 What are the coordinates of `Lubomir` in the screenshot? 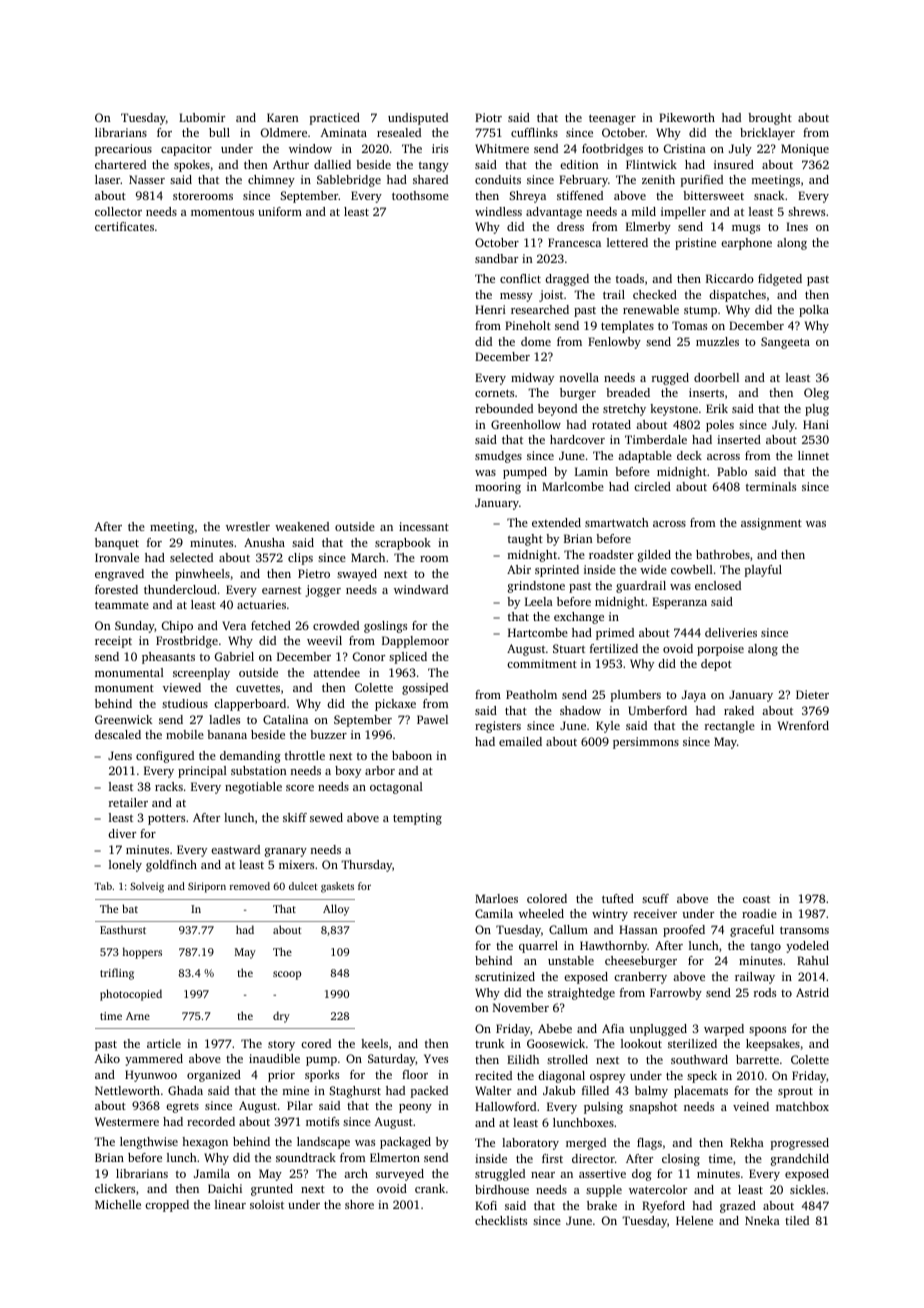 It's located at (202, 117).
